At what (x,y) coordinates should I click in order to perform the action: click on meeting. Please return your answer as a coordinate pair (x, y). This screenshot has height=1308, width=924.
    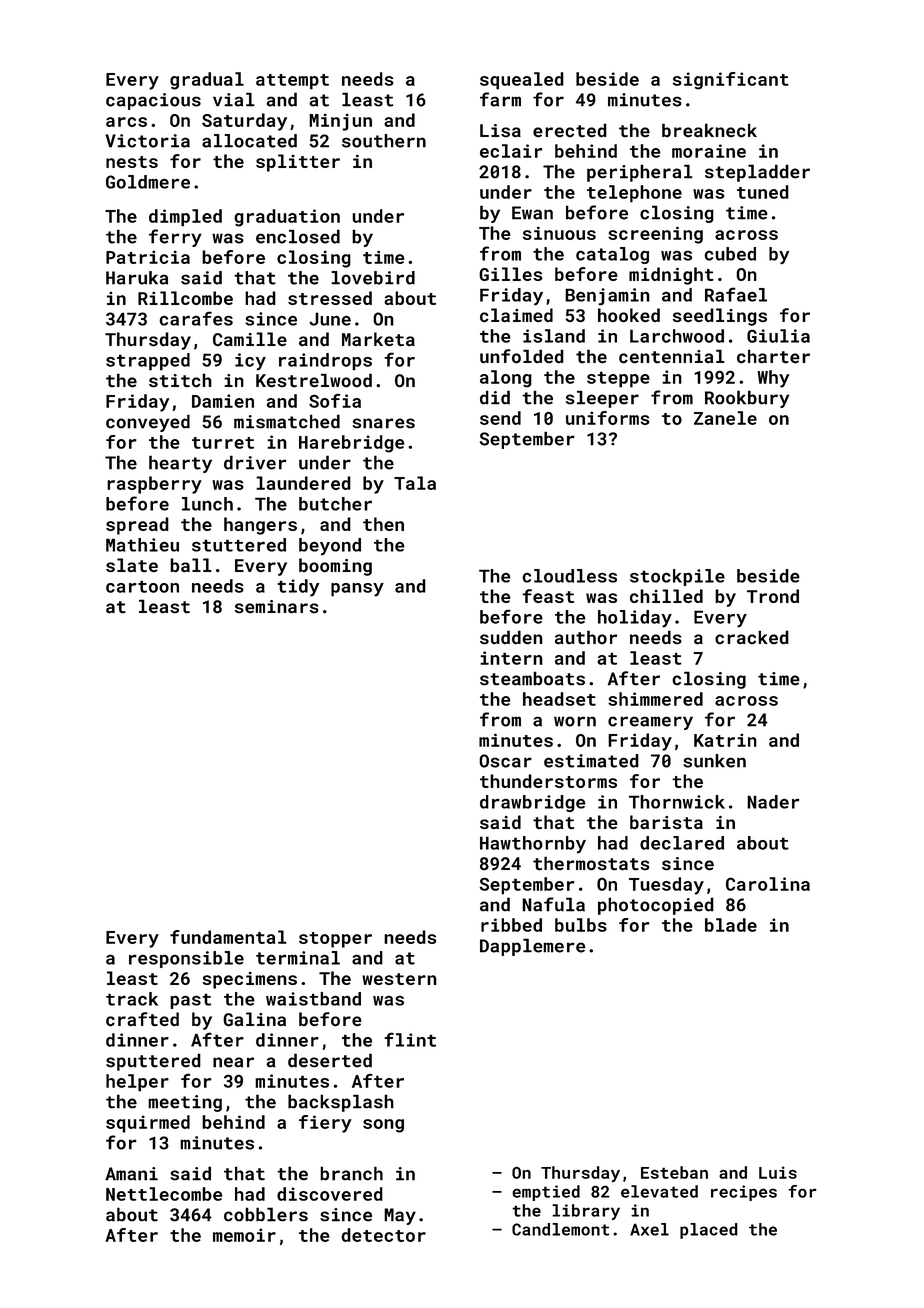
    Looking at the image, I should click on (185, 1103).
